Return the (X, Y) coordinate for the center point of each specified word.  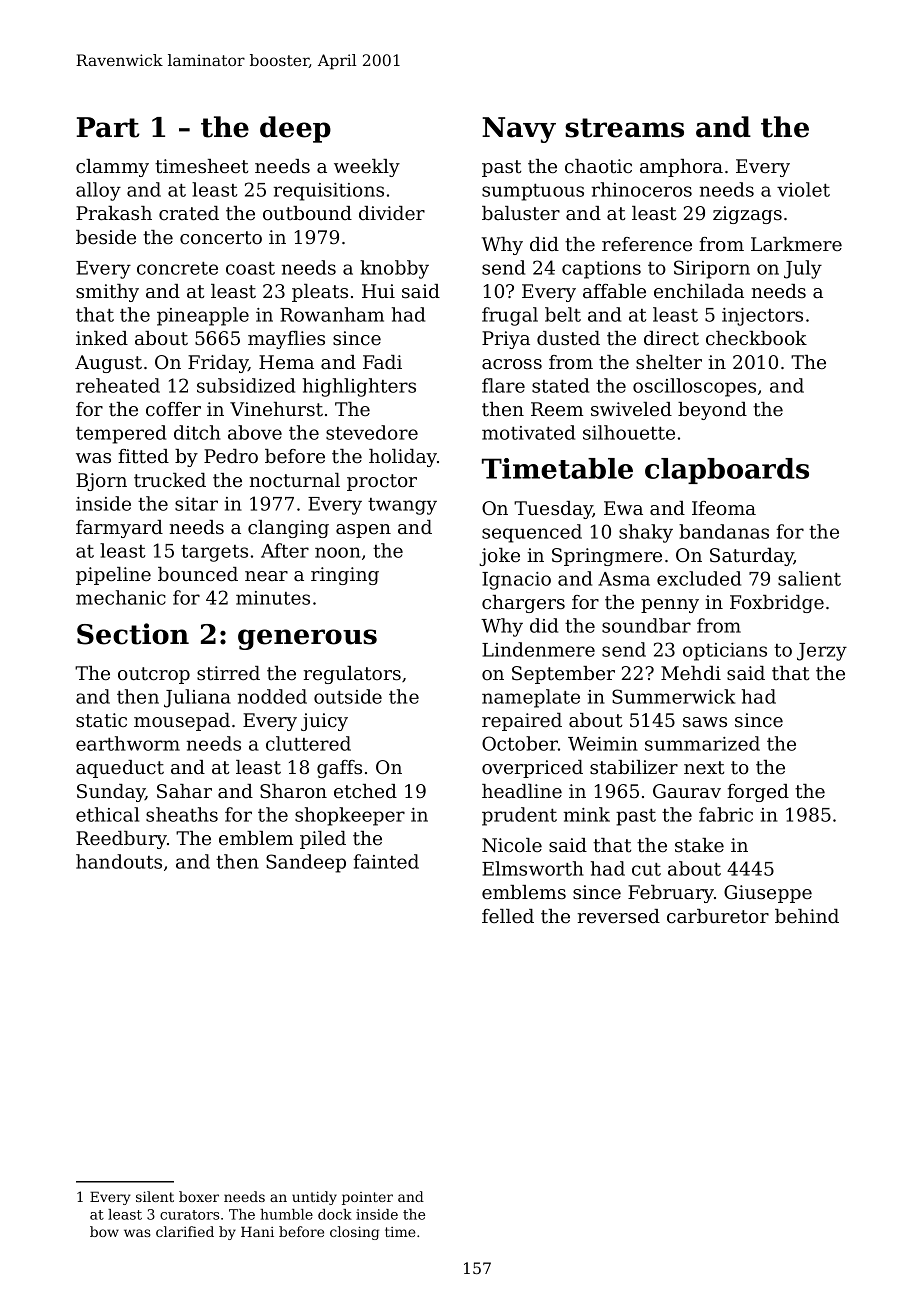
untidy (314, 1198)
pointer (367, 1198)
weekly (367, 168)
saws (705, 722)
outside (348, 696)
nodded (272, 696)
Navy (519, 130)
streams (624, 128)
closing (354, 1233)
